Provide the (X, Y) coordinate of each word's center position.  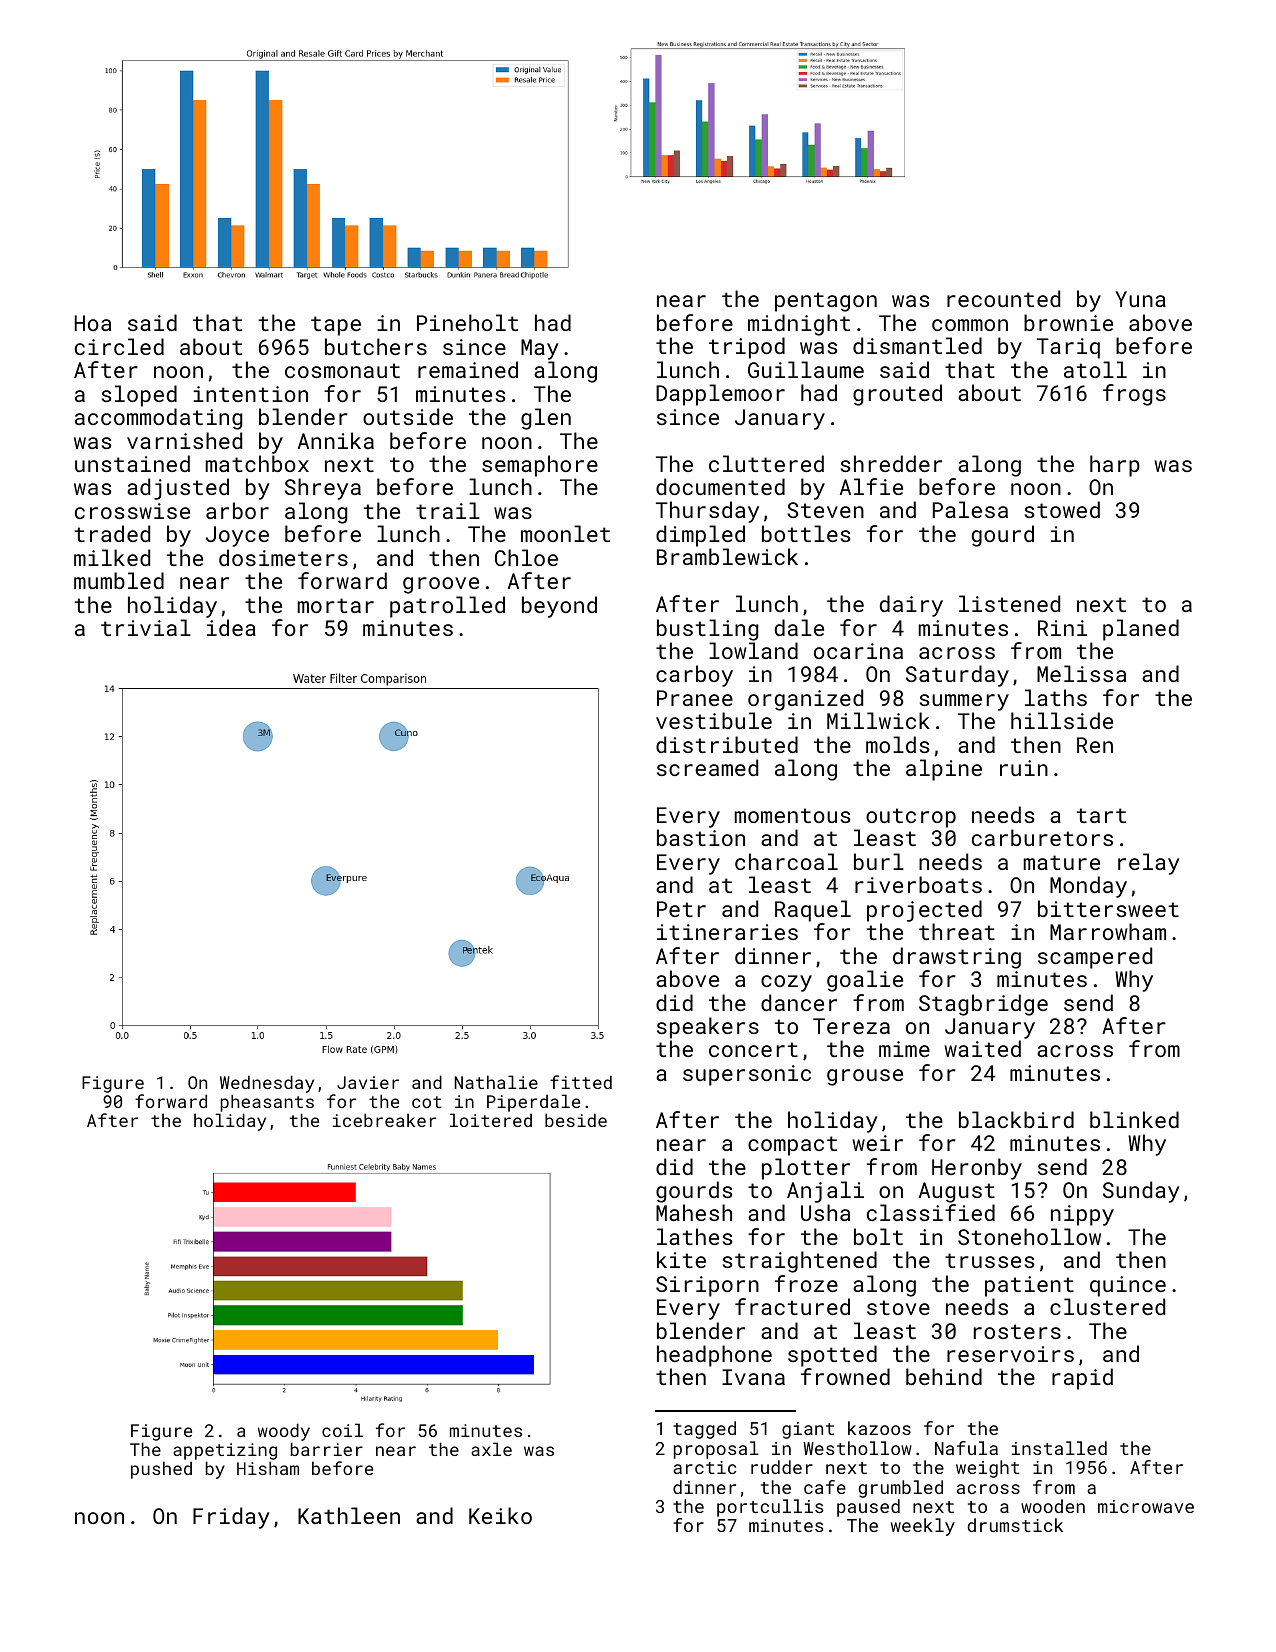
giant (808, 1430)
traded (112, 533)
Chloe (526, 557)
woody (284, 1432)
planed (1141, 630)
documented (720, 486)
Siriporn (707, 1286)
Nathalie (496, 1082)
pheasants (266, 1104)
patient (1029, 1286)
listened (1009, 603)
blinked (1134, 1119)
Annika (336, 440)
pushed (161, 1470)
